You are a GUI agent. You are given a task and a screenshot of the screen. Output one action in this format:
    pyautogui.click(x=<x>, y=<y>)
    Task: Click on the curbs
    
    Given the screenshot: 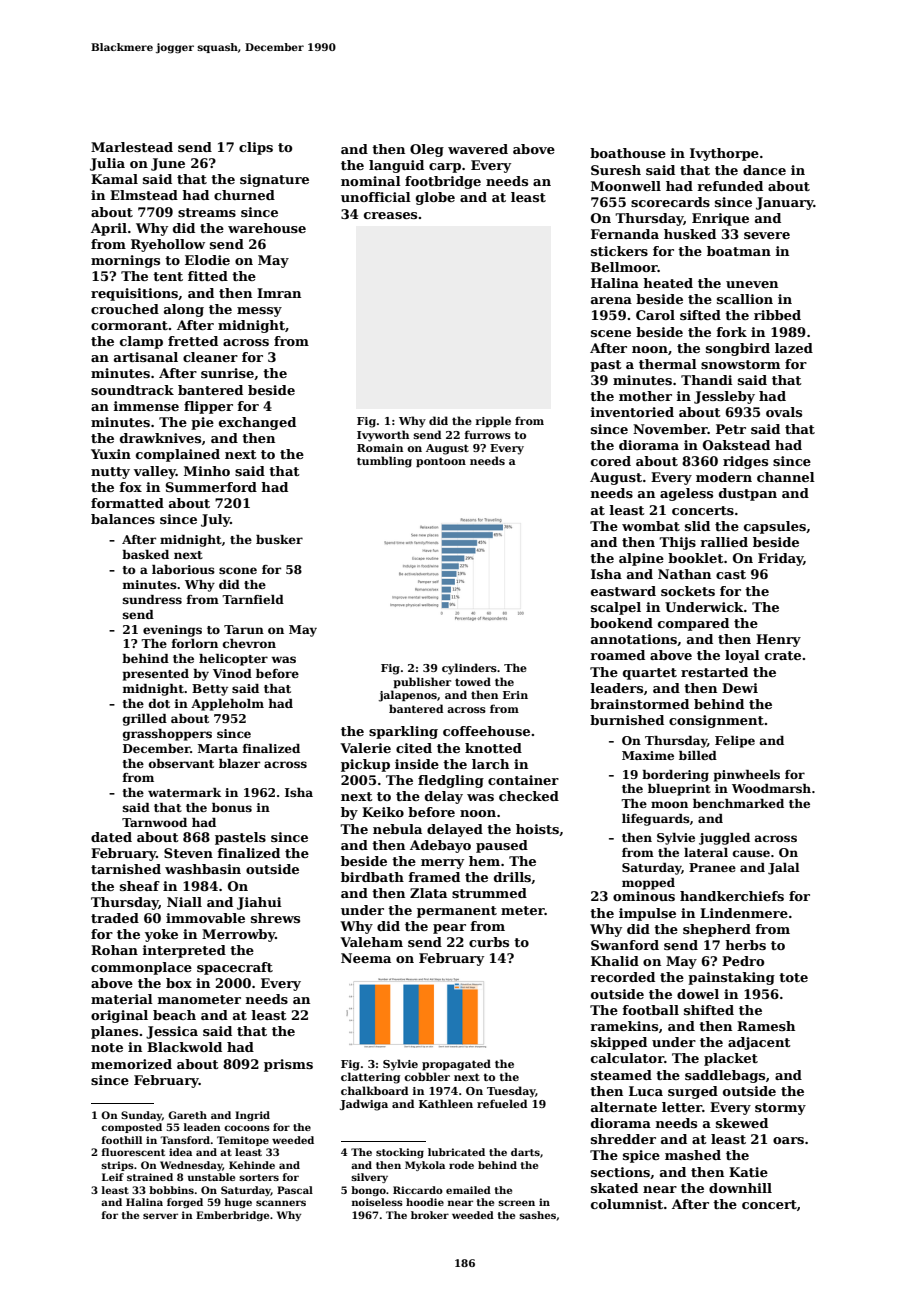 What is the action you would take?
    pyautogui.click(x=489, y=942)
